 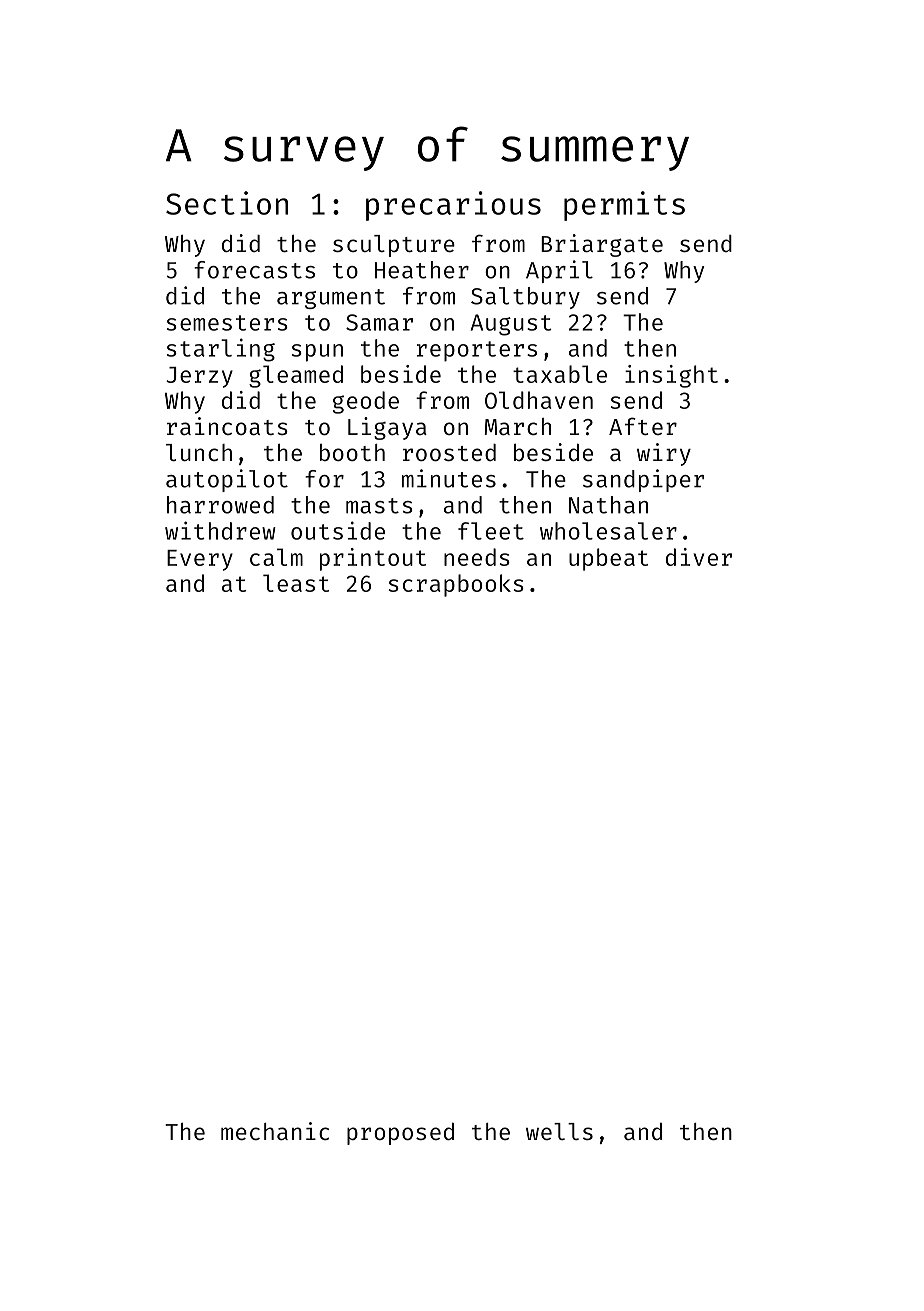 I want to click on Section, so click(x=227, y=203).
